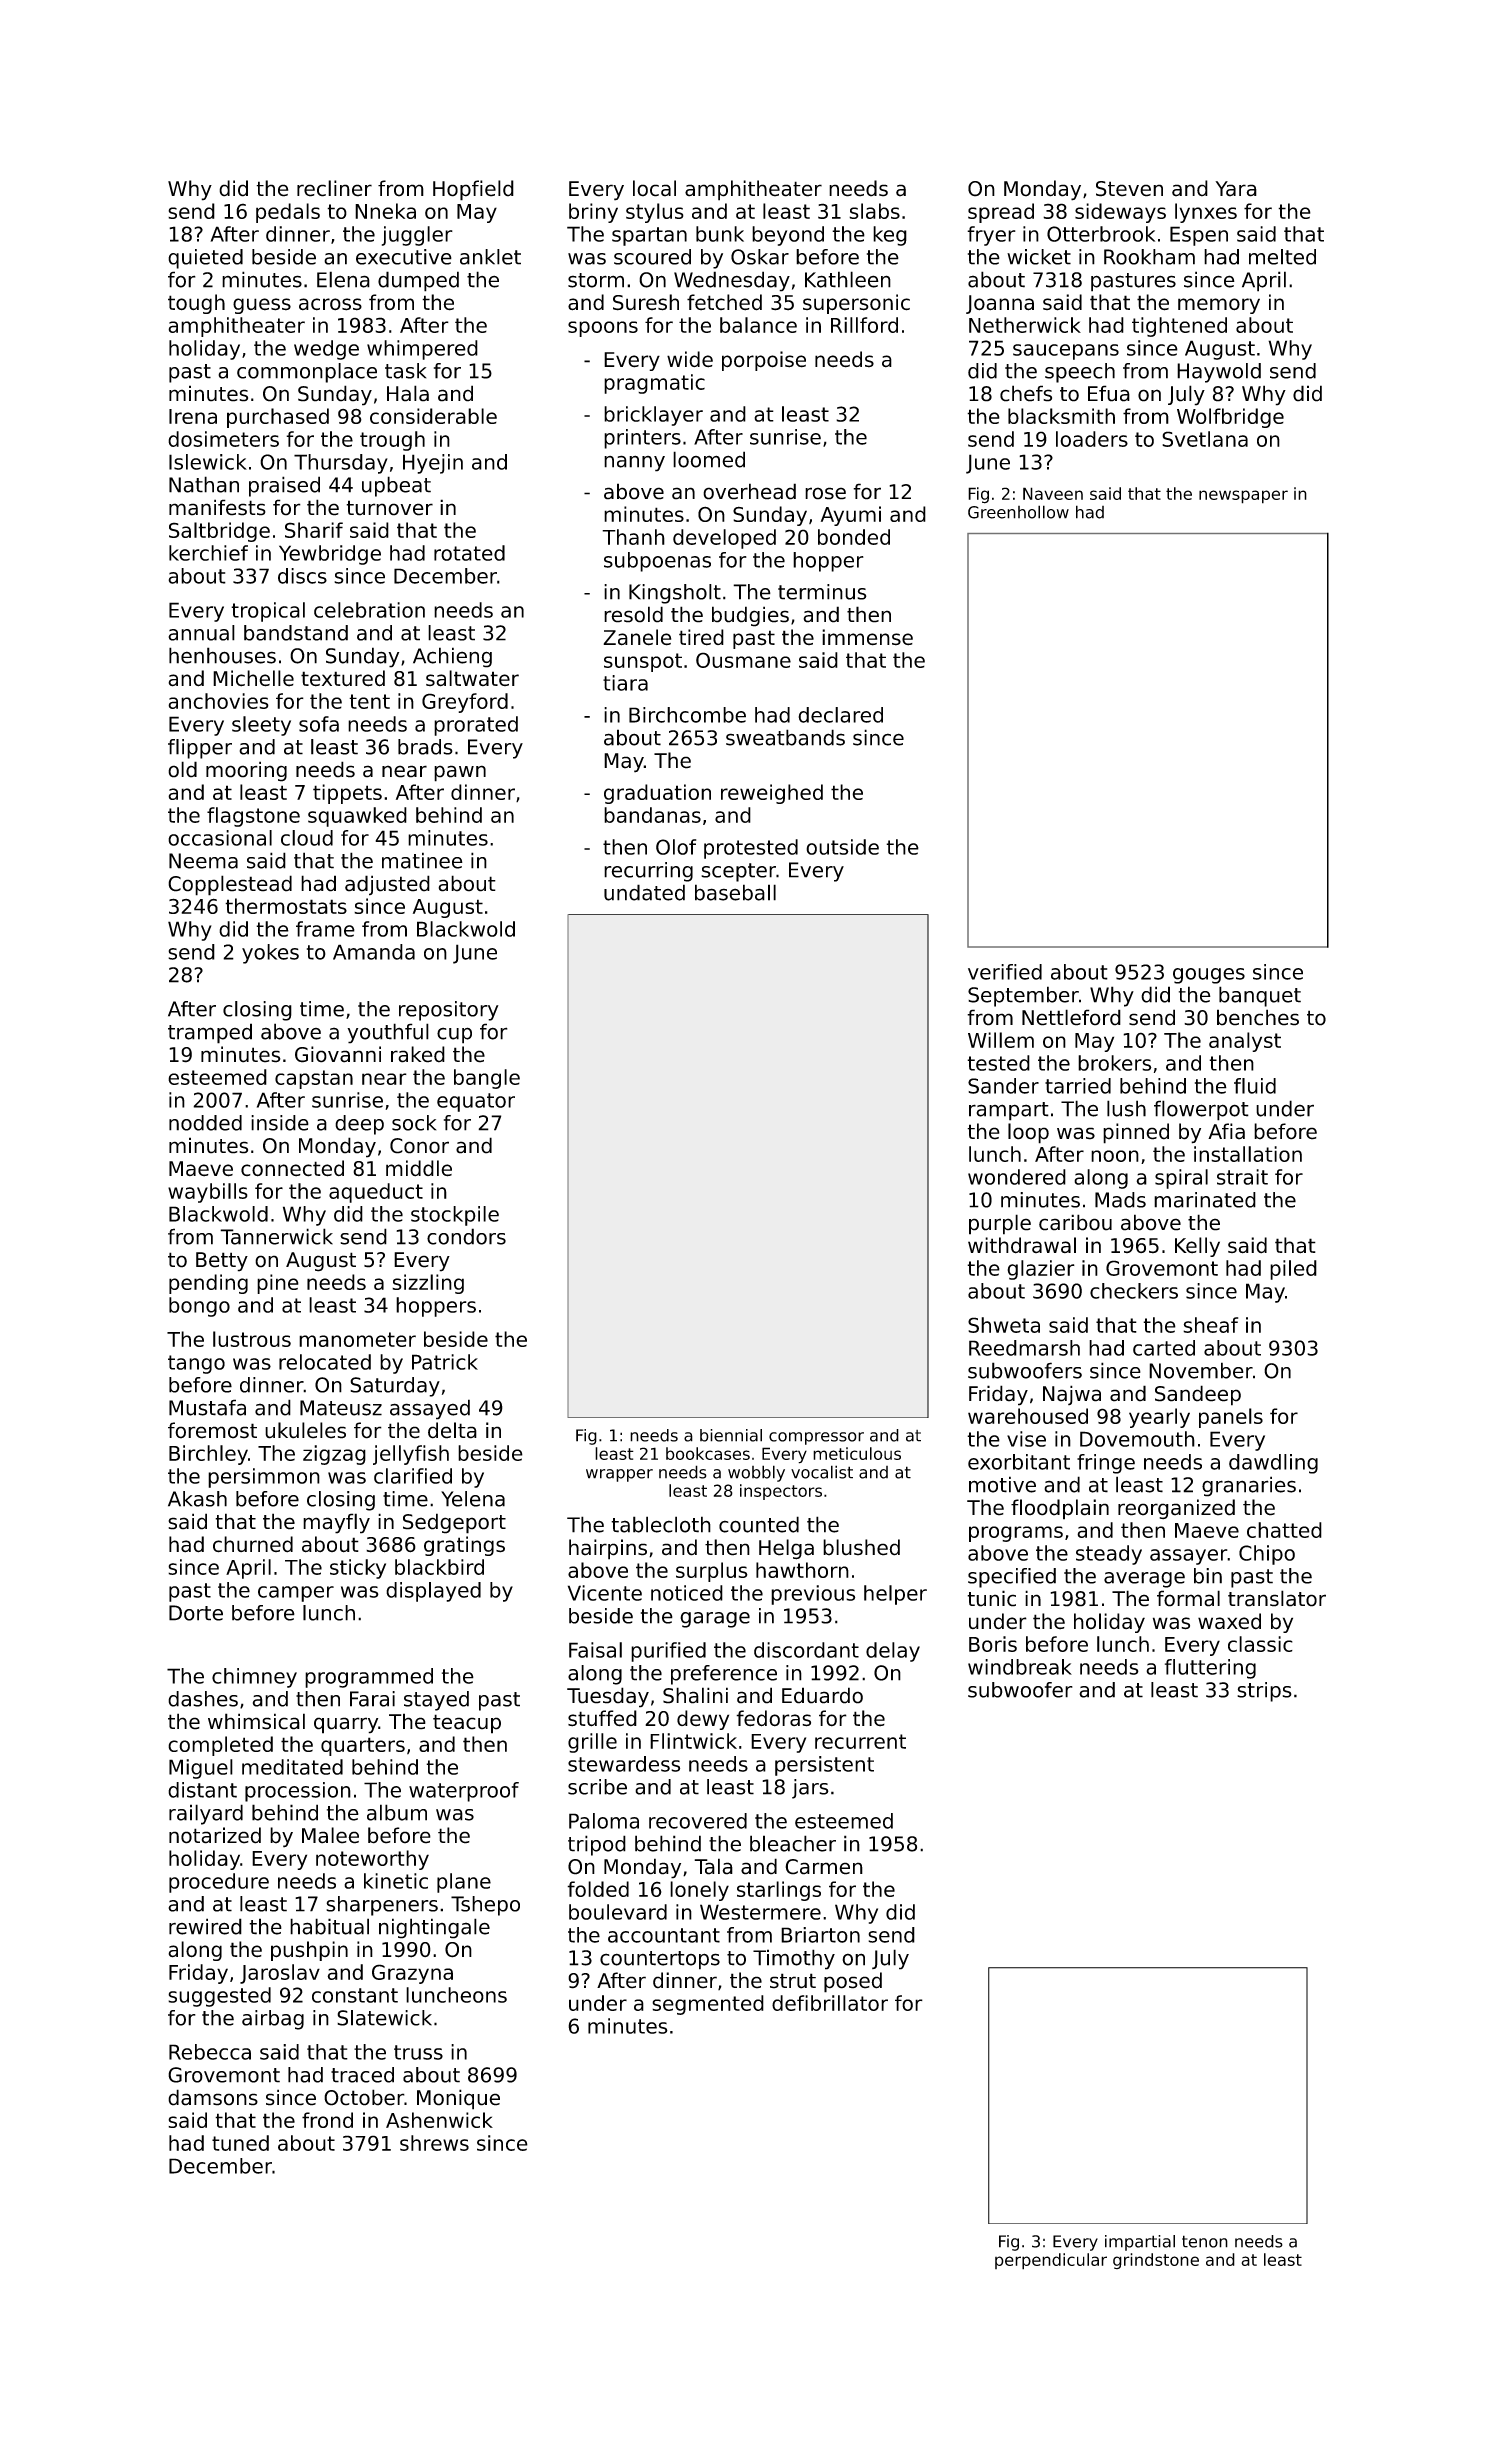 Image resolution: width=1496 pixels, height=2464 pixels. Describe the element at coordinates (319, 724) in the screenshot. I see `sofa` at that location.
